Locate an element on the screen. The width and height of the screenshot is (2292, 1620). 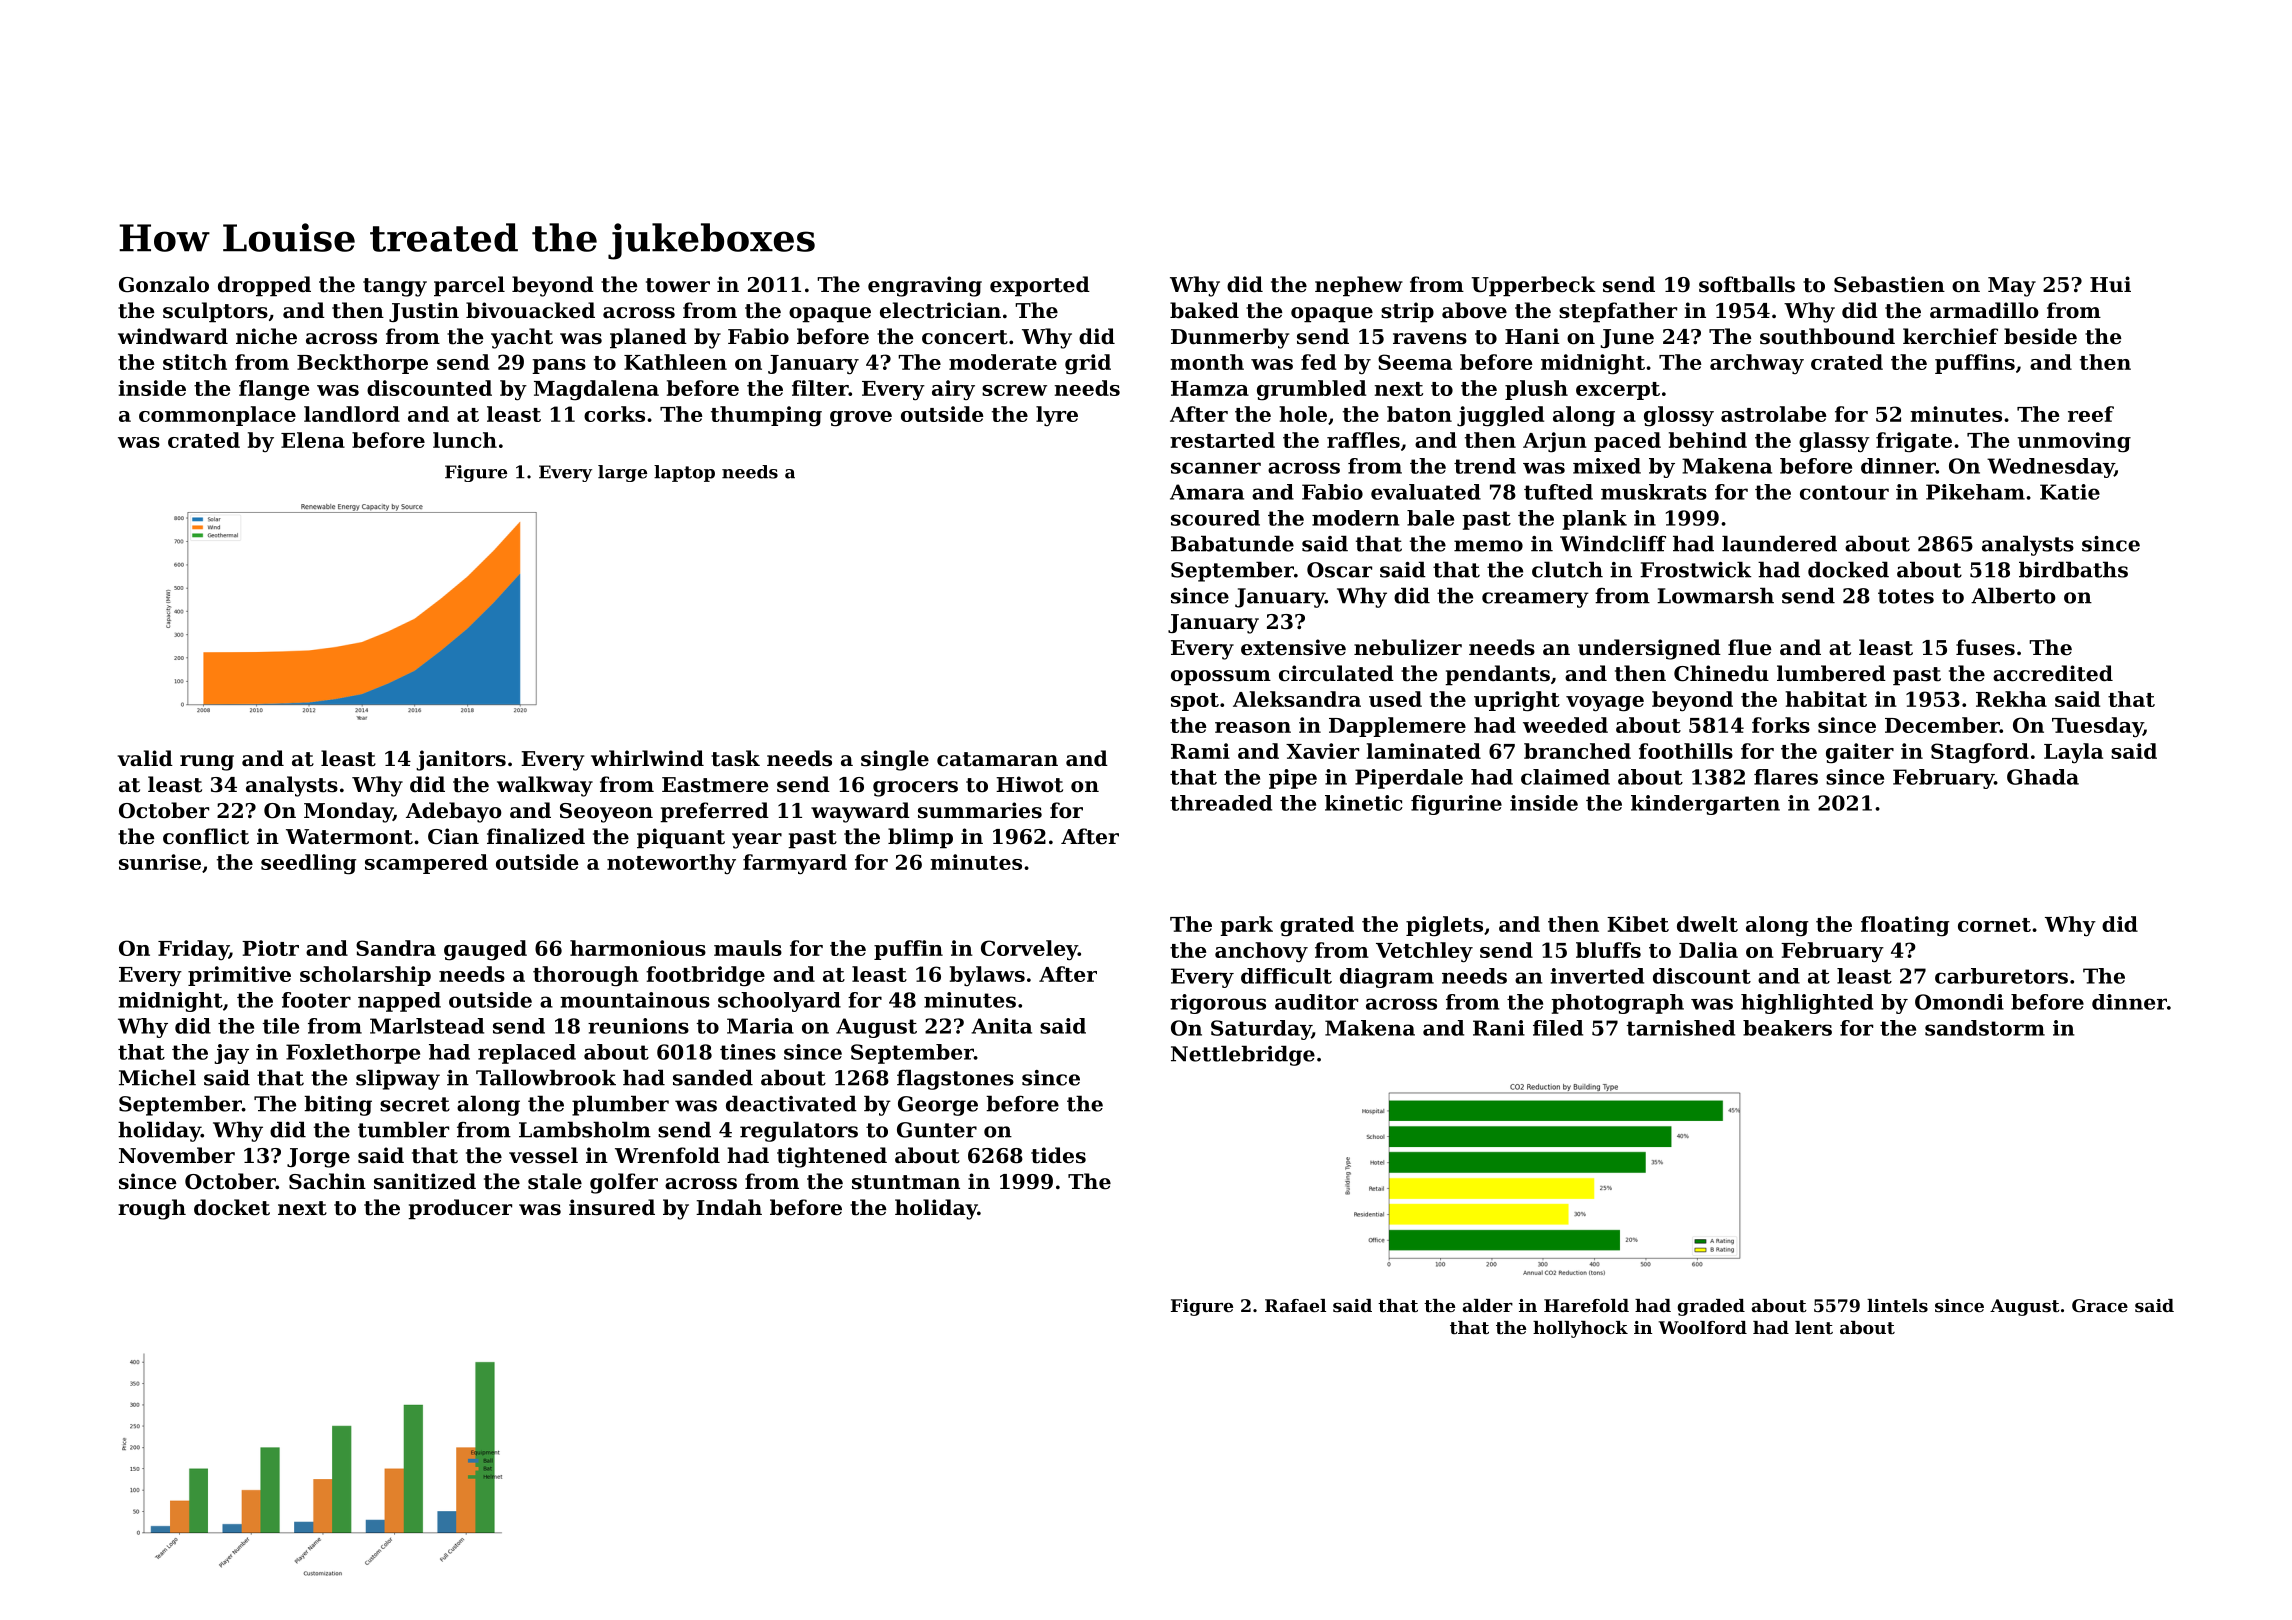
spot is located at coordinates (1195, 702).
